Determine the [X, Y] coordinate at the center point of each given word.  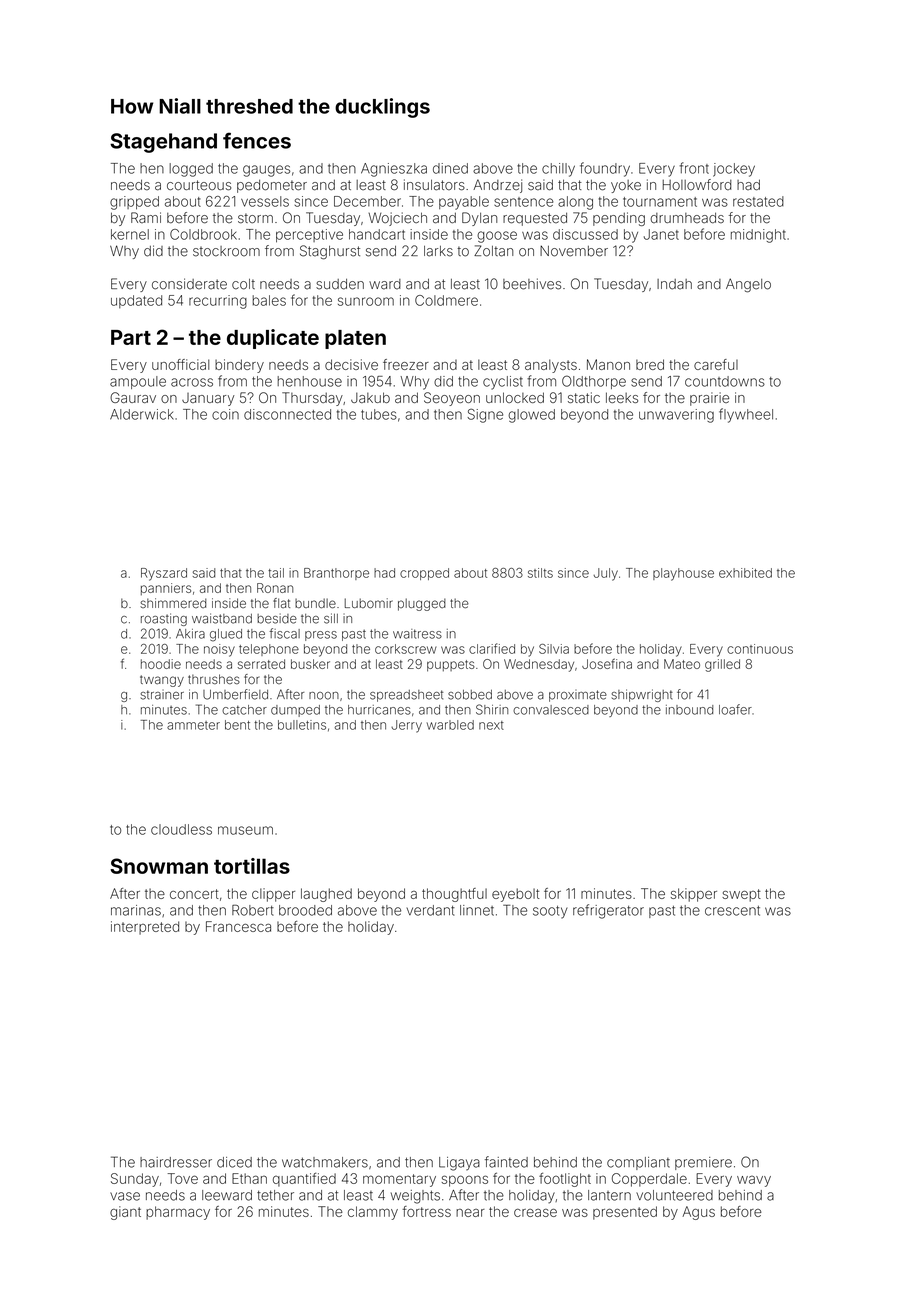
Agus [698, 1213]
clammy [373, 1213]
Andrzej [497, 186]
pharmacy [178, 1213]
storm [255, 218]
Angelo [748, 285]
